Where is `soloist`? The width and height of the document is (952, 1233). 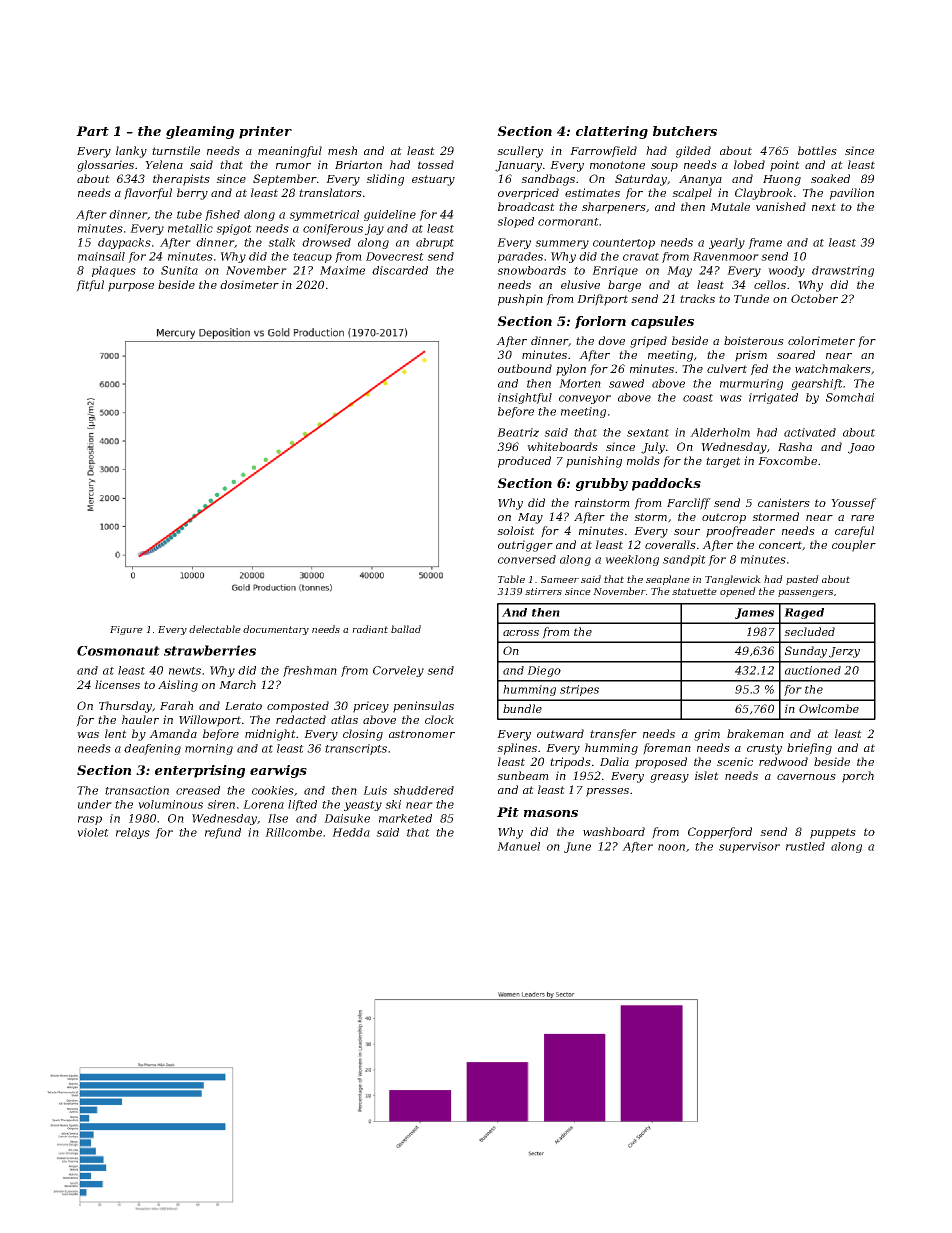 soloist is located at coordinates (516, 530).
